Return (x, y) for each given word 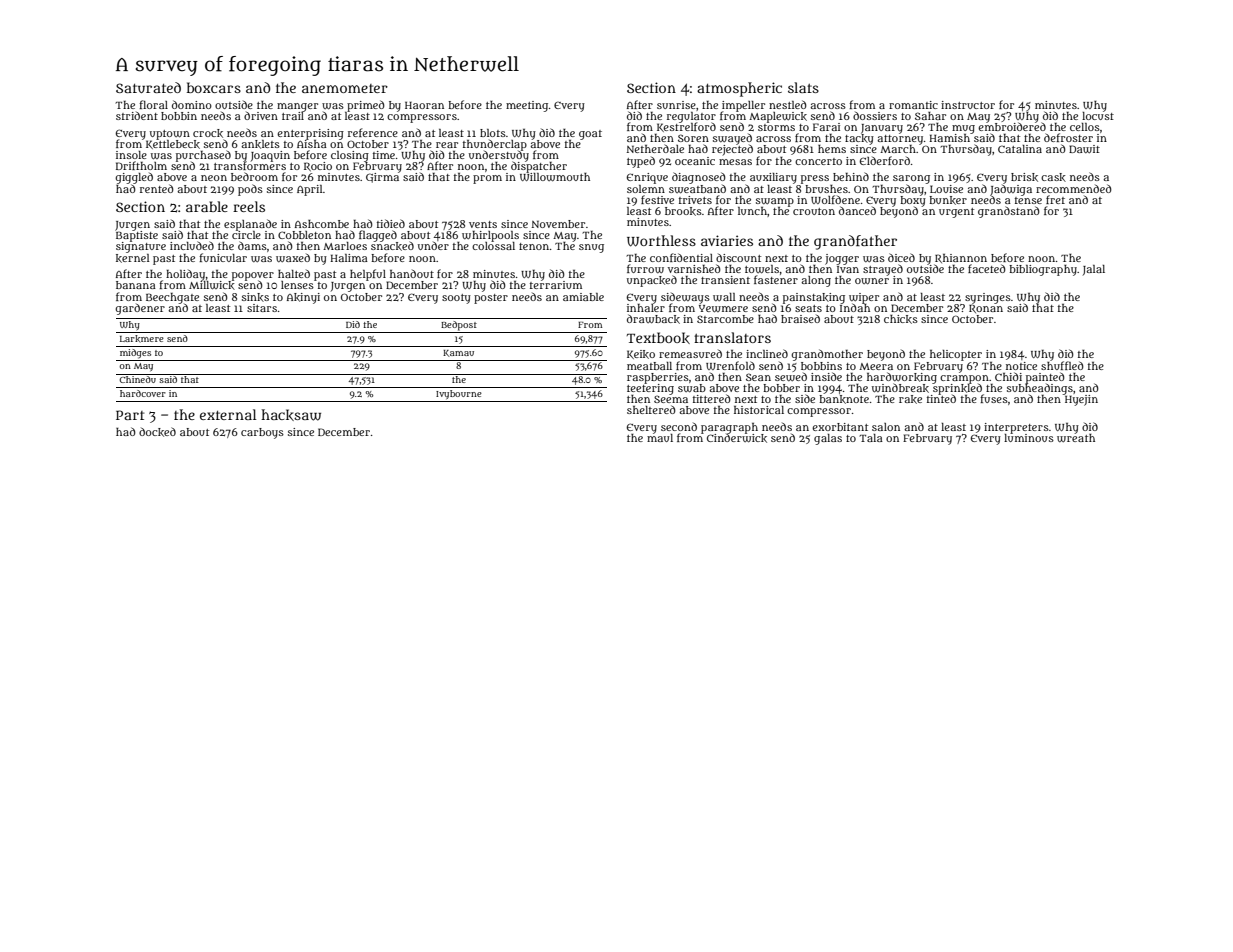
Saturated (148, 87)
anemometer (345, 88)
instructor (968, 105)
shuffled (1062, 365)
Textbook (658, 338)
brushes (826, 189)
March (898, 149)
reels (249, 206)
